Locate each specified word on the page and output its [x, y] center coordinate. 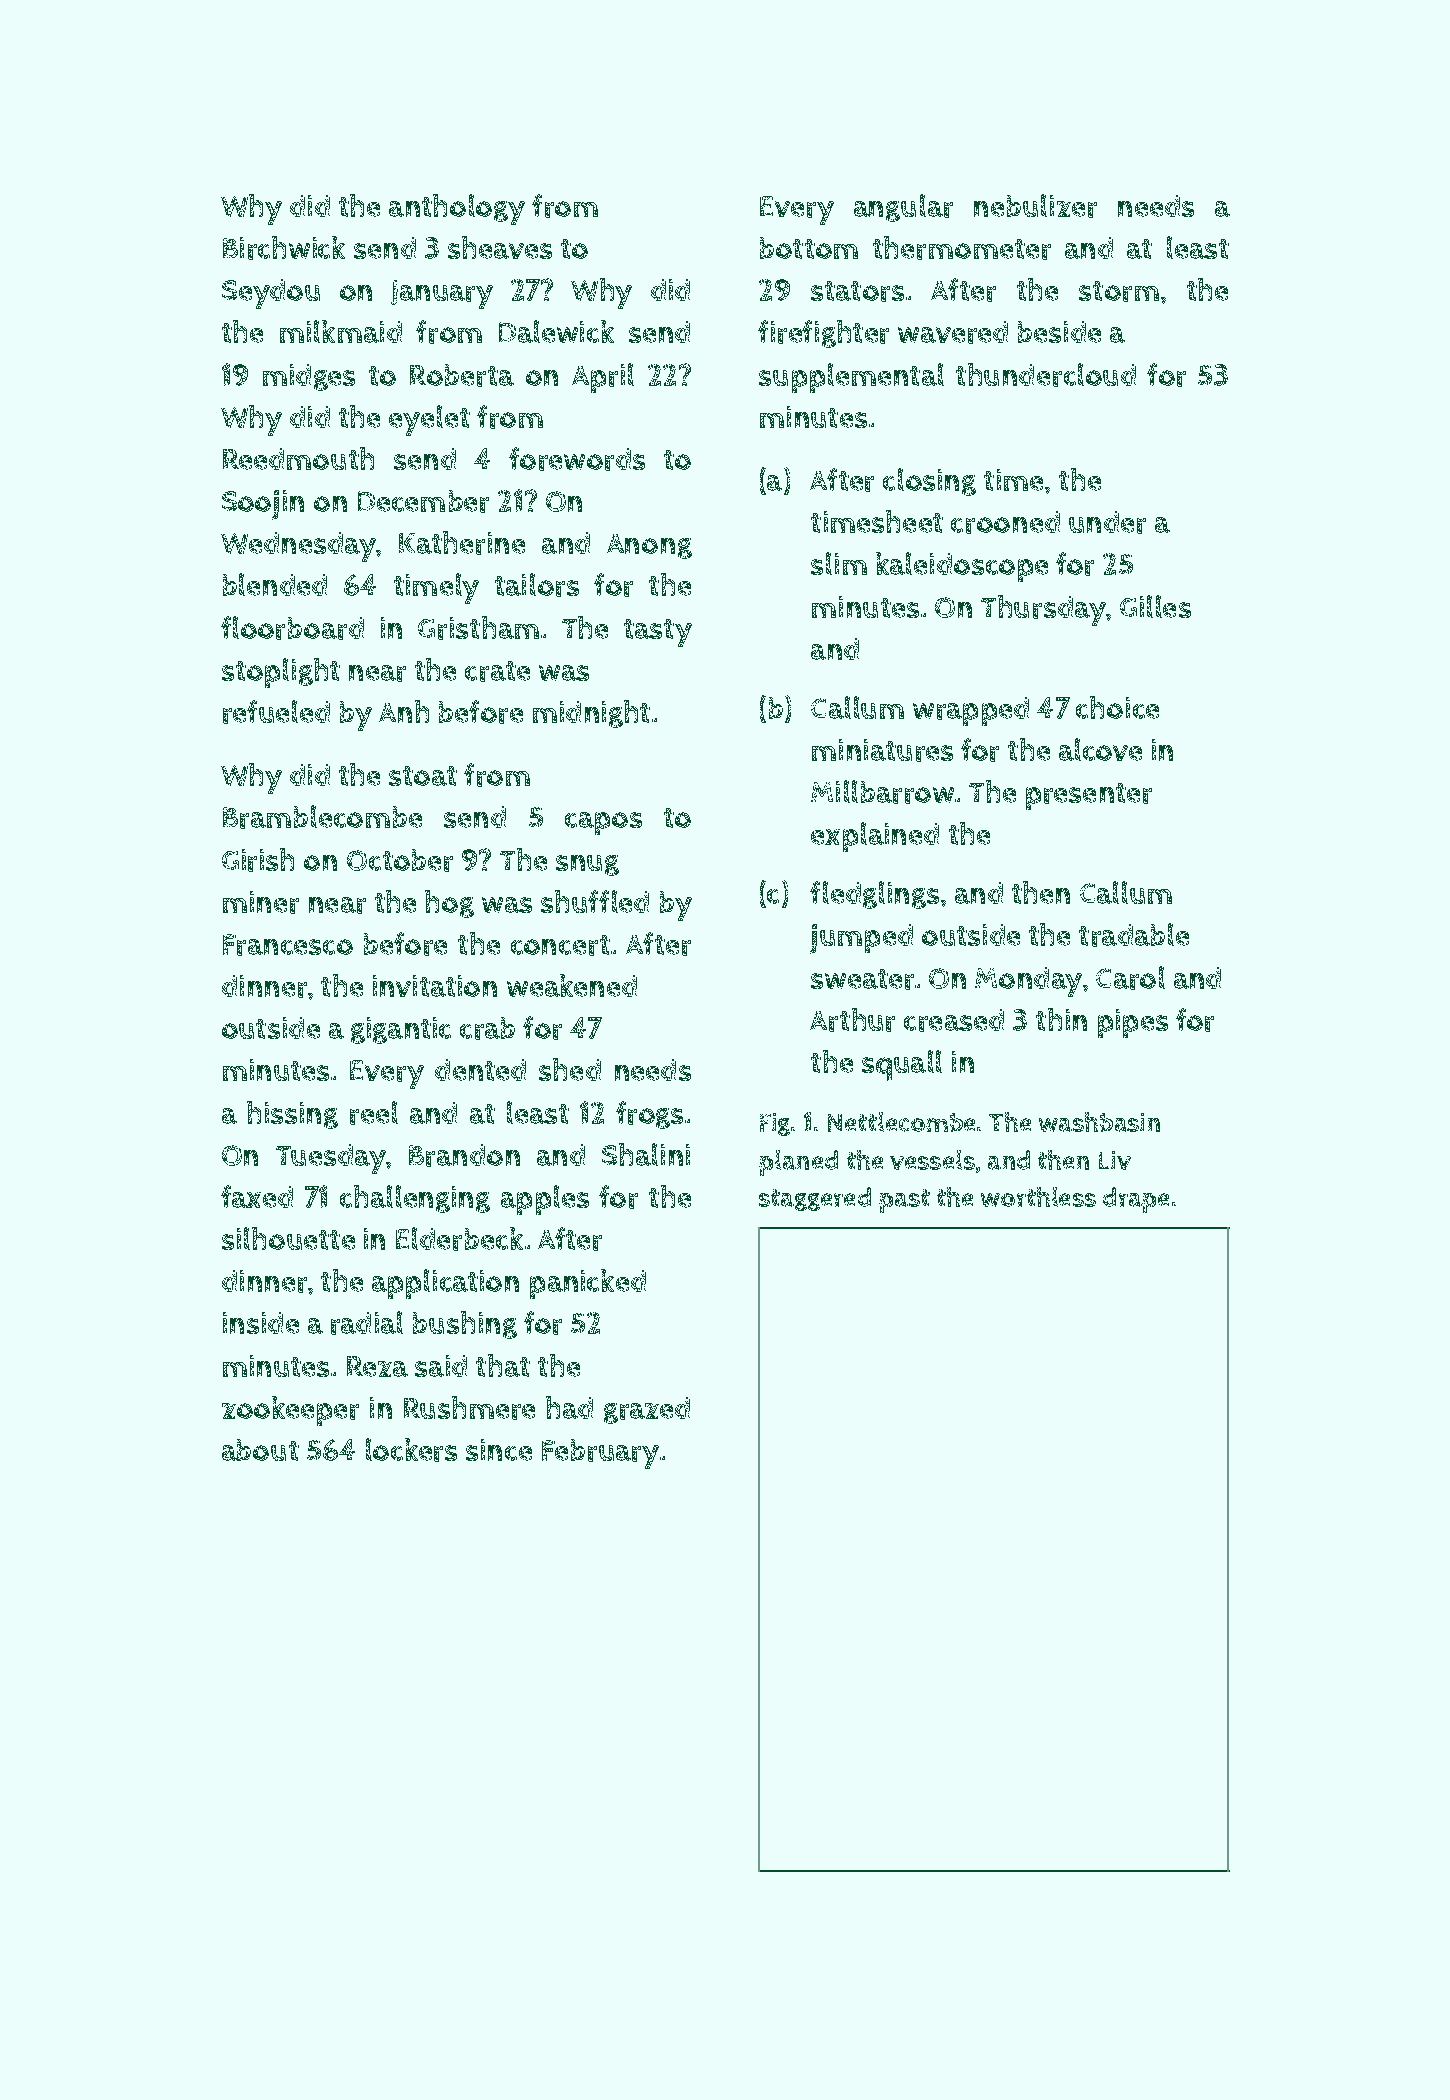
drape [1136, 1200]
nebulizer [1035, 206]
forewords [577, 459]
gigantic [401, 1030]
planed [798, 1163]
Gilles [1155, 606]
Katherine [462, 543]
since [499, 1450]
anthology [457, 209]
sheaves [500, 247]
